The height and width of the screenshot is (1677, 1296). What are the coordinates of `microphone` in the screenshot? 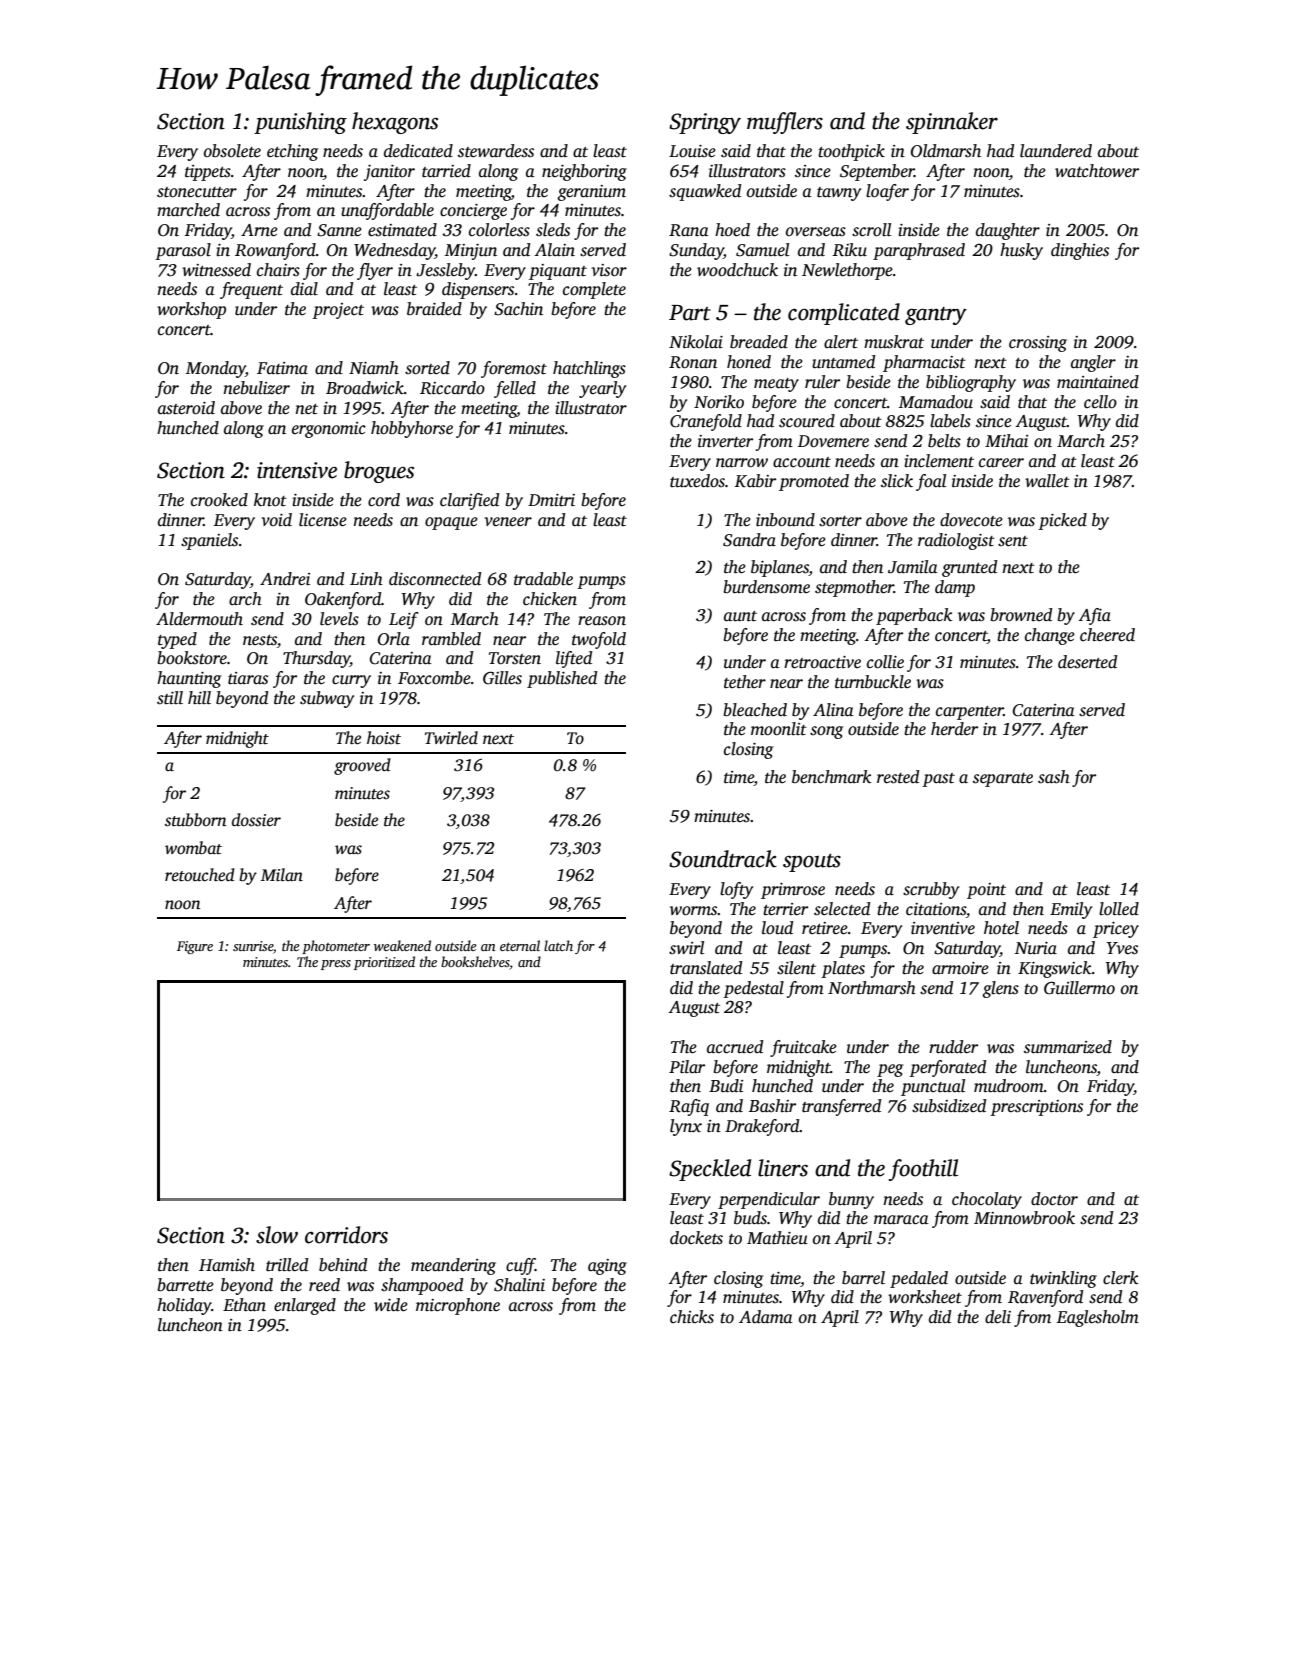 It's located at (458, 1306).
